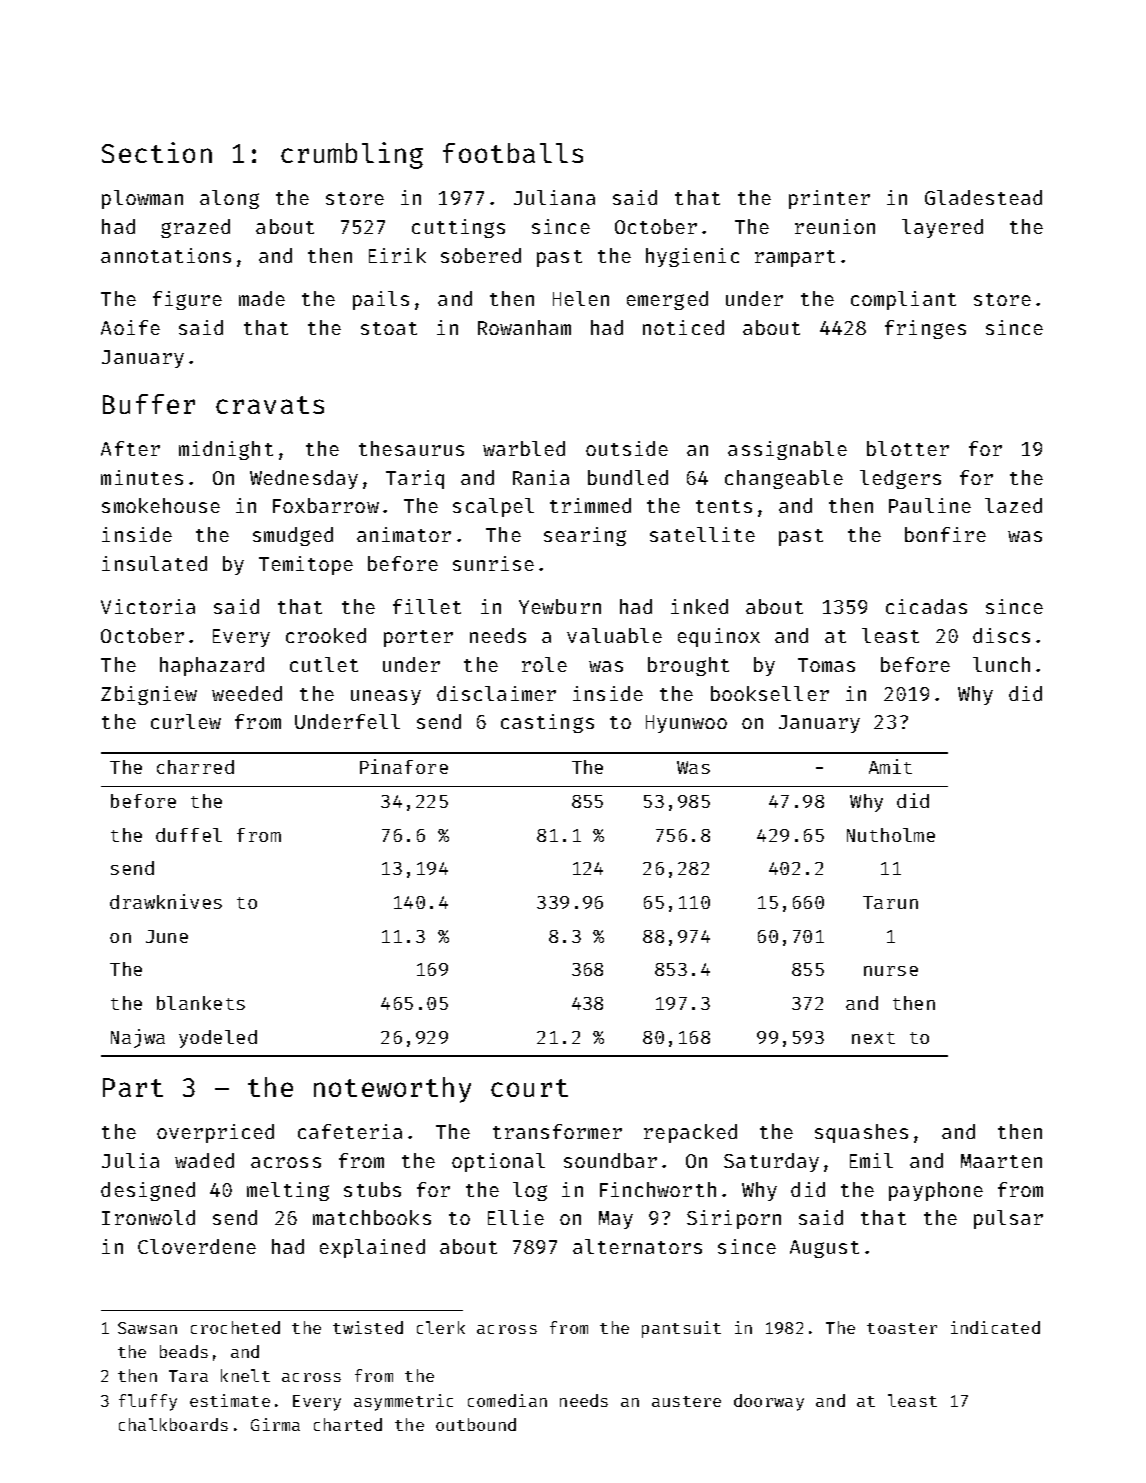 The image size is (1146, 1483). What do you see at coordinates (149, 695) in the page?
I see `Zbigniew` at bounding box center [149, 695].
